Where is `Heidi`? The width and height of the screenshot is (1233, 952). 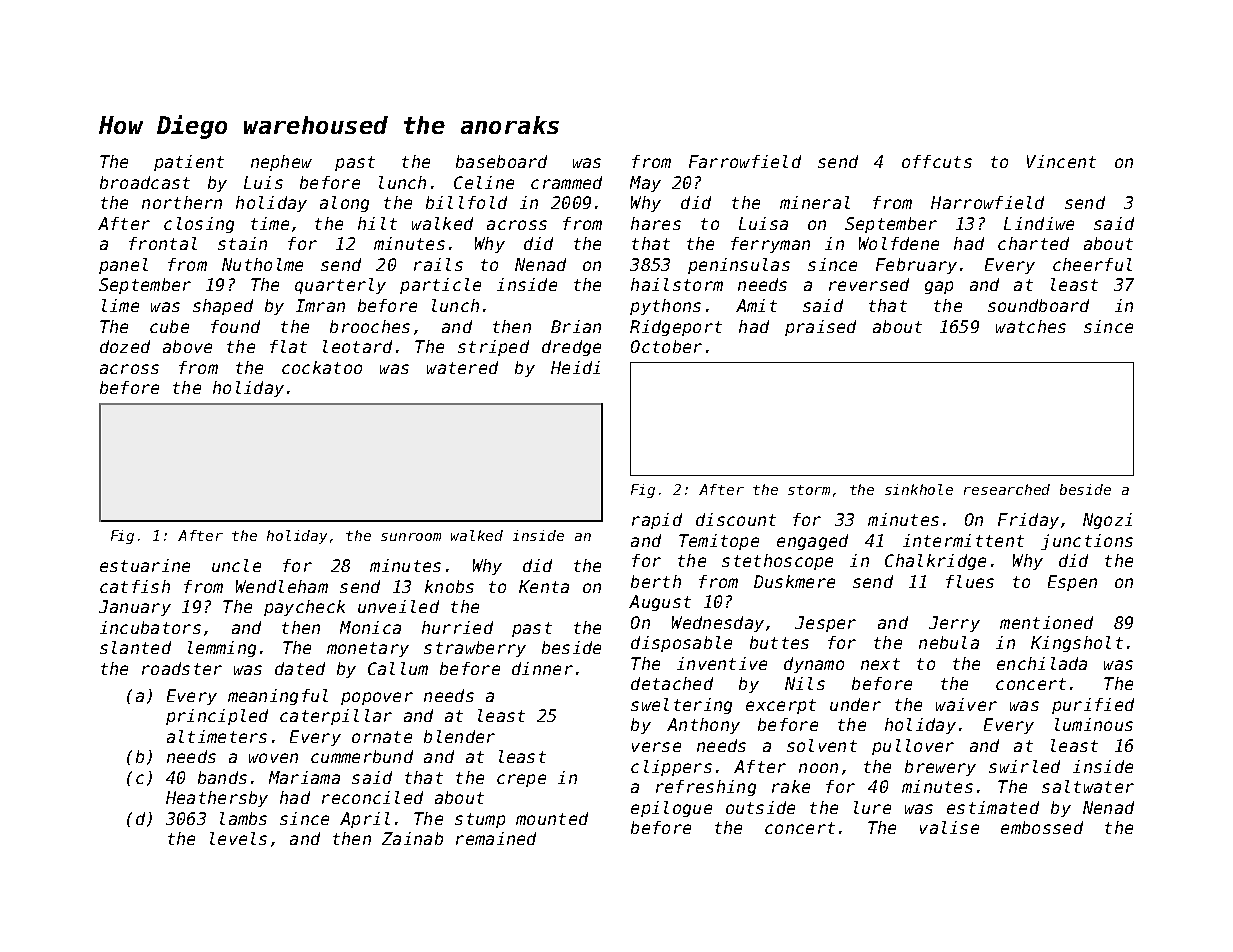 Heidi is located at coordinates (575, 367).
